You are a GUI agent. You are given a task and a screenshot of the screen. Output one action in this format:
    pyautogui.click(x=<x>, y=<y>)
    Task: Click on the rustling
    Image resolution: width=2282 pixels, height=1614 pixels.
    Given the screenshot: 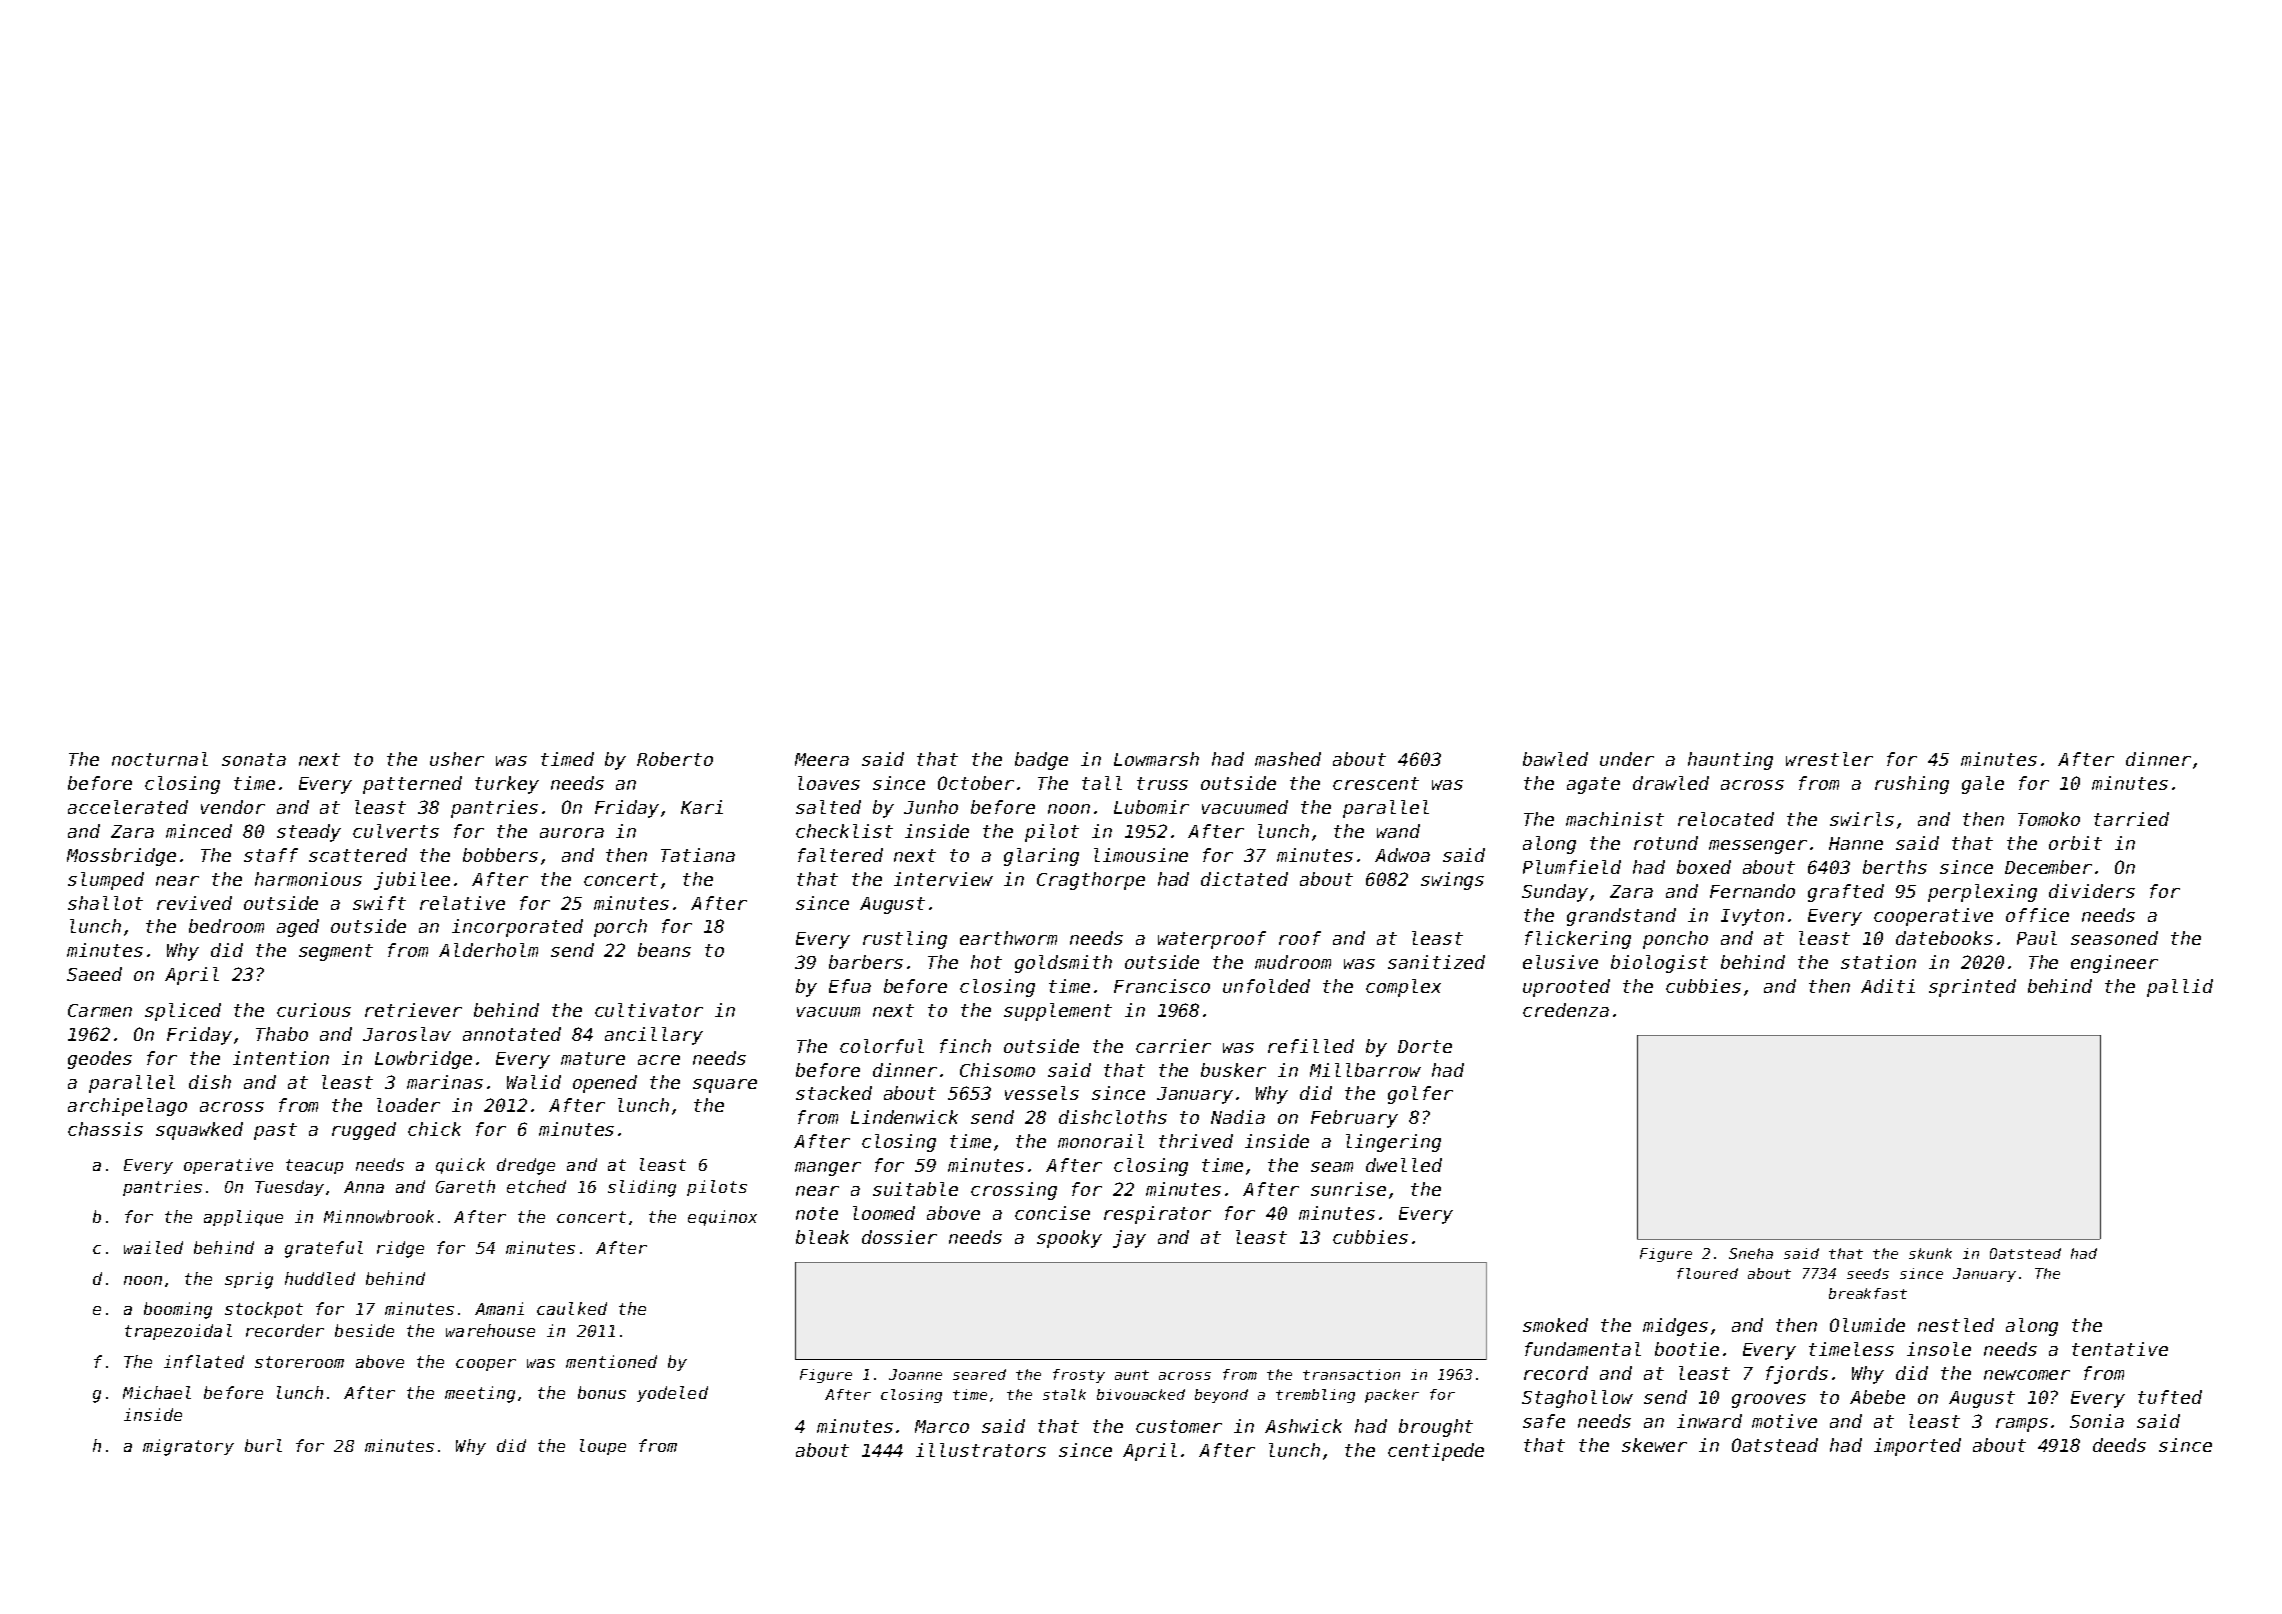 What is the action you would take?
    pyautogui.click(x=905, y=940)
